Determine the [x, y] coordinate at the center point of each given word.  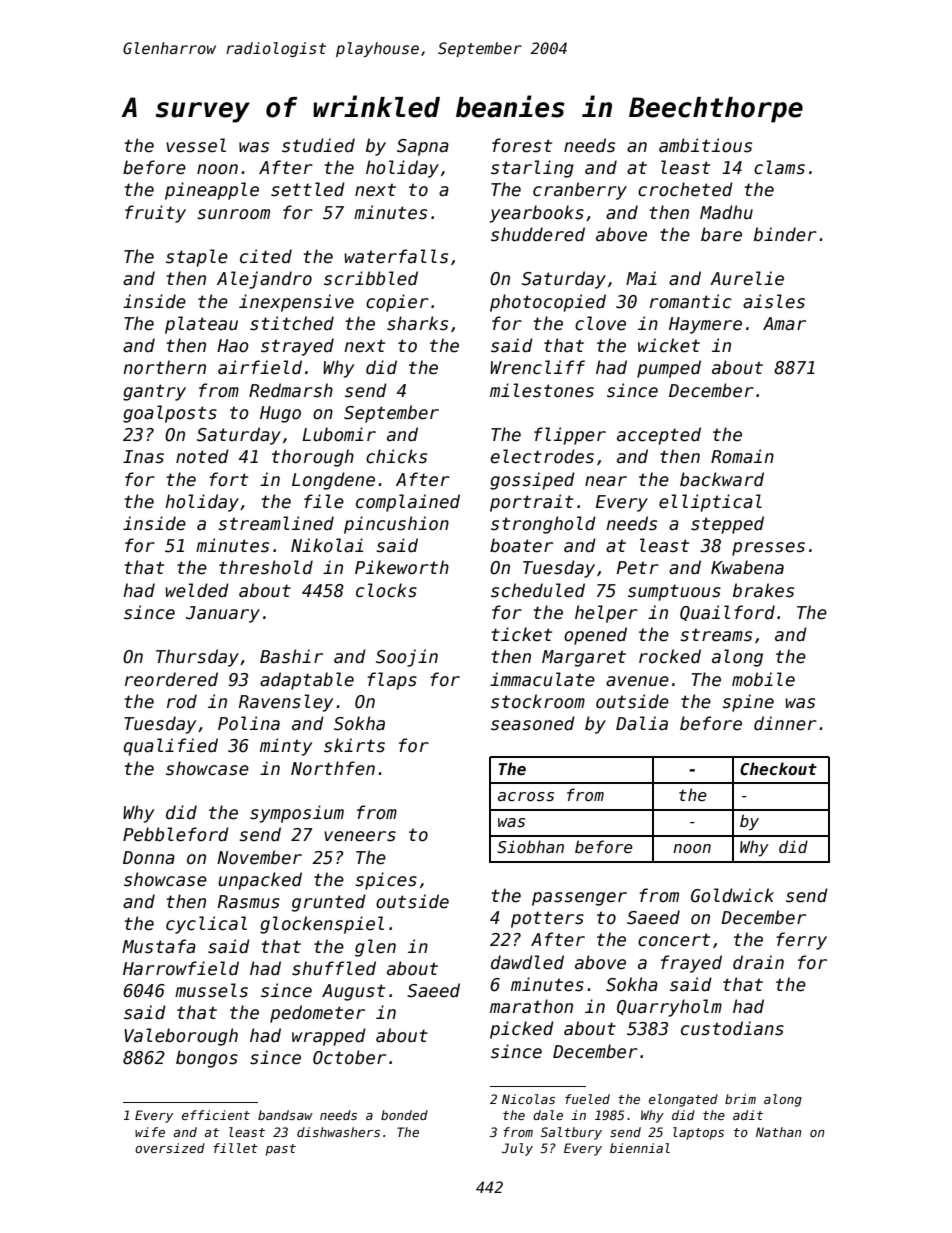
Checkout [778, 769]
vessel [196, 145]
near [606, 481]
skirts [354, 745]
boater [521, 545]
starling [532, 169]
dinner [785, 723]
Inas [143, 457]
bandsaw [285, 1115]
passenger [579, 899]
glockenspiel [322, 925]
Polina [249, 723]
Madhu [726, 212]
